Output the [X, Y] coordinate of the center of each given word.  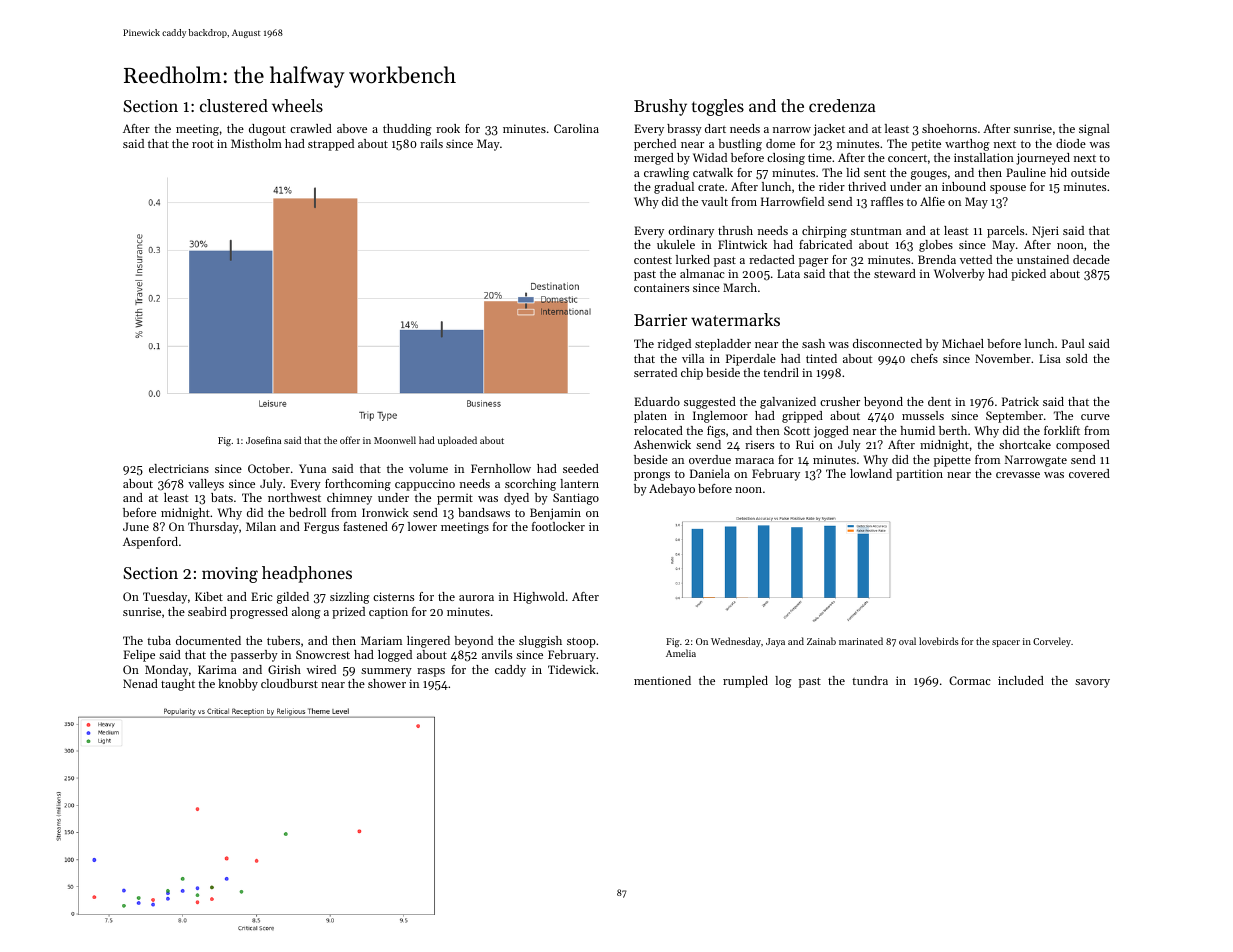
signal [1094, 130]
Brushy [660, 107]
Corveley [1052, 642]
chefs [924, 358]
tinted [821, 358]
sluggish [540, 642]
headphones [307, 574]
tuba [159, 640]
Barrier [660, 320]
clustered [234, 105]
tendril [781, 372]
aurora [476, 598]
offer [350, 440]
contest [653, 260]
